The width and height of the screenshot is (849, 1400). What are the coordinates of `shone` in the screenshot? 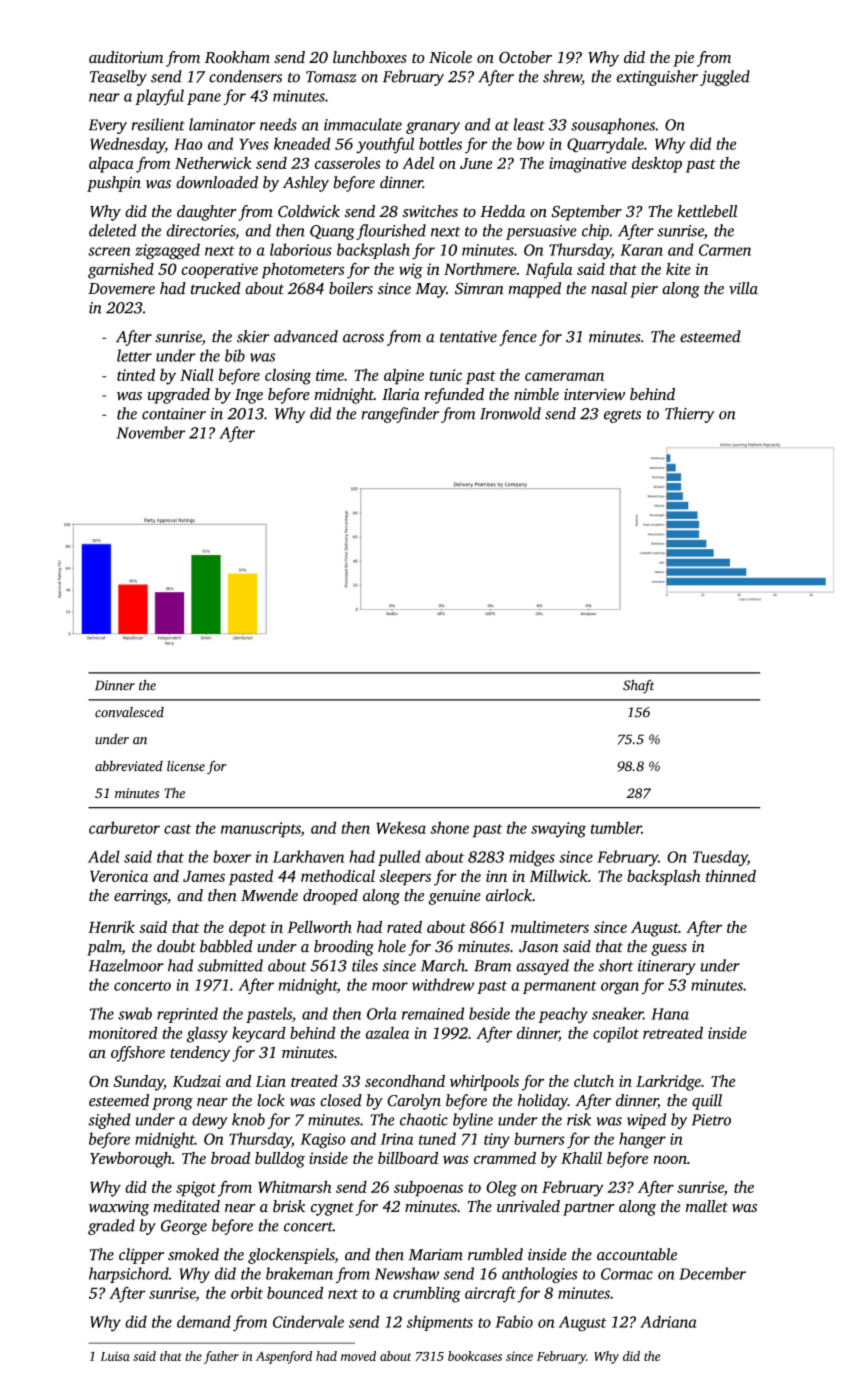 It's located at (449, 827).
